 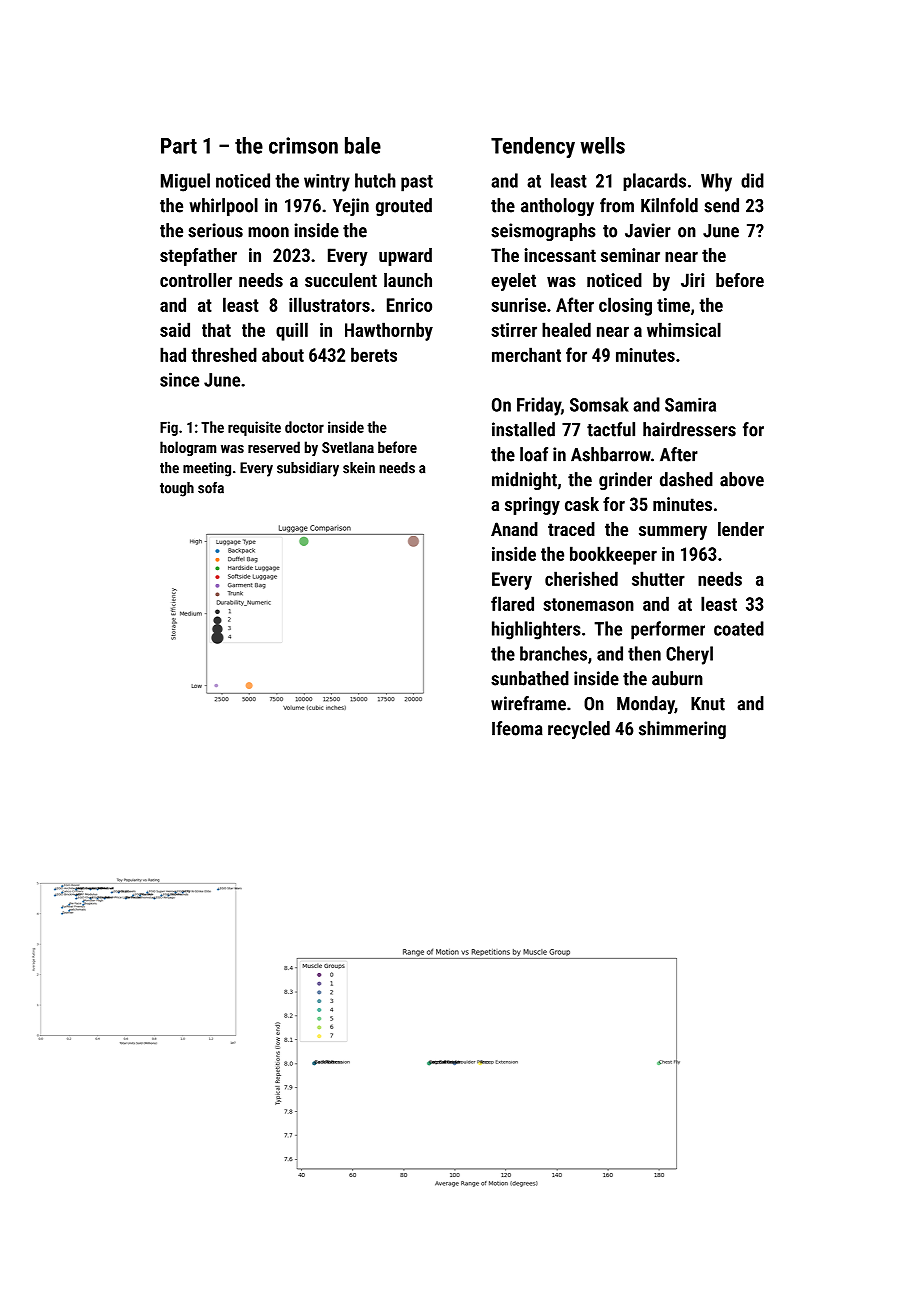 I want to click on Ifeoma, so click(x=517, y=728).
